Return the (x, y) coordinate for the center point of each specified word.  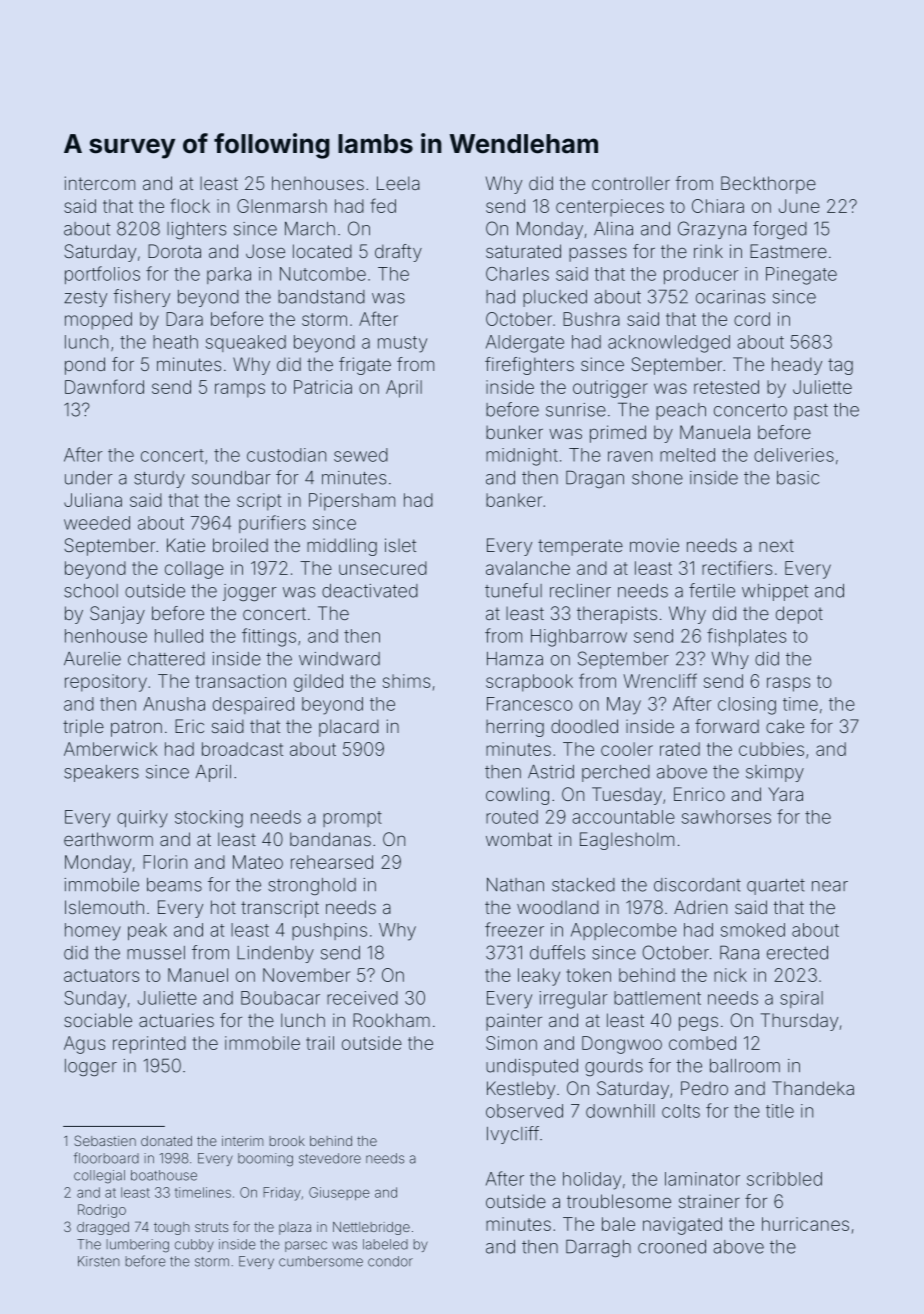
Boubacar (280, 998)
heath (175, 342)
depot (799, 615)
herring (515, 728)
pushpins (329, 931)
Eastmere (788, 251)
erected (797, 953)
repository (106, 683)
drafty (398, 253)
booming (265, 1160)
